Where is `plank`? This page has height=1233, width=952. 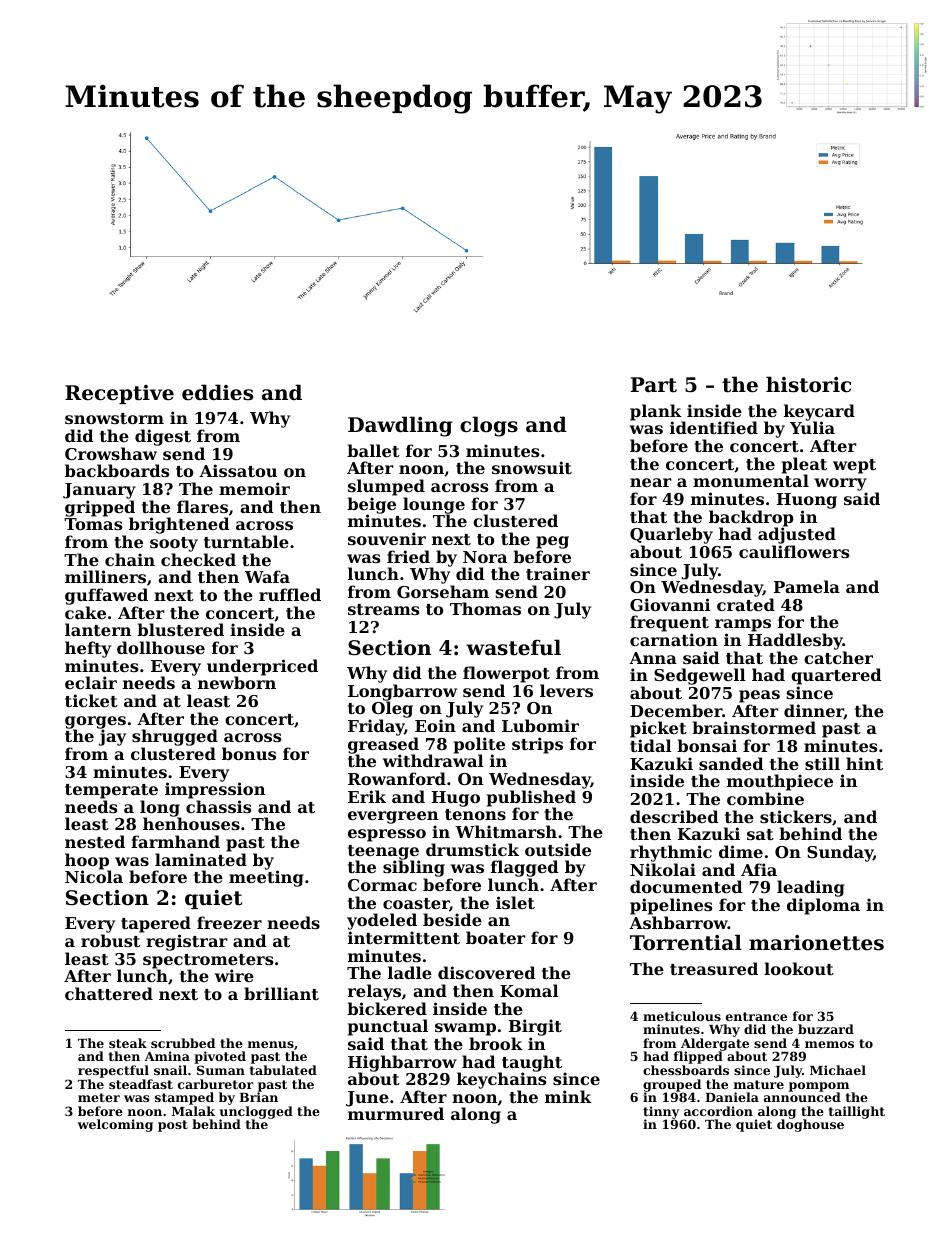
plank is located at coordinates (656, 412).
